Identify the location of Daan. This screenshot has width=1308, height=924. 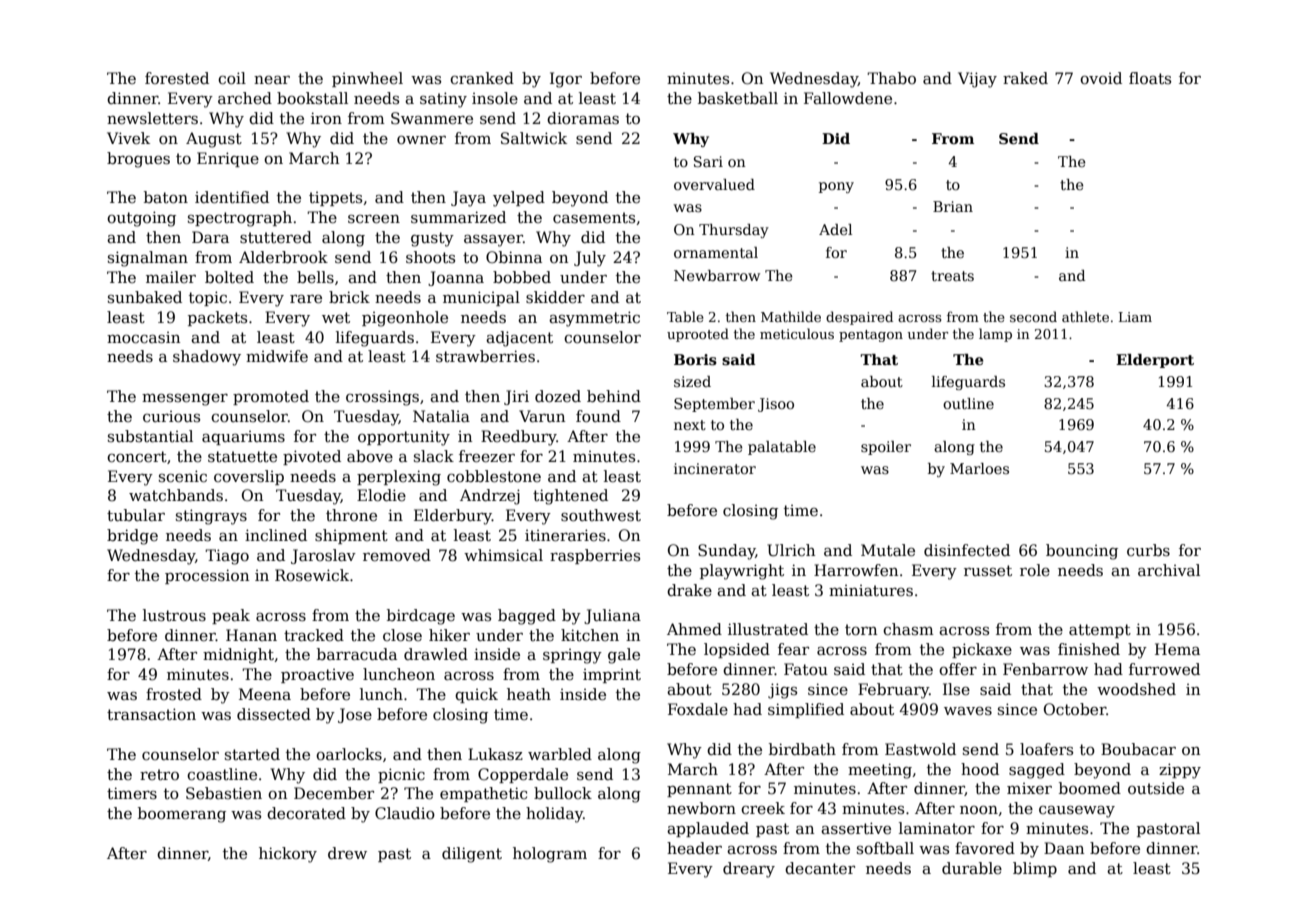
(1064, 848).
